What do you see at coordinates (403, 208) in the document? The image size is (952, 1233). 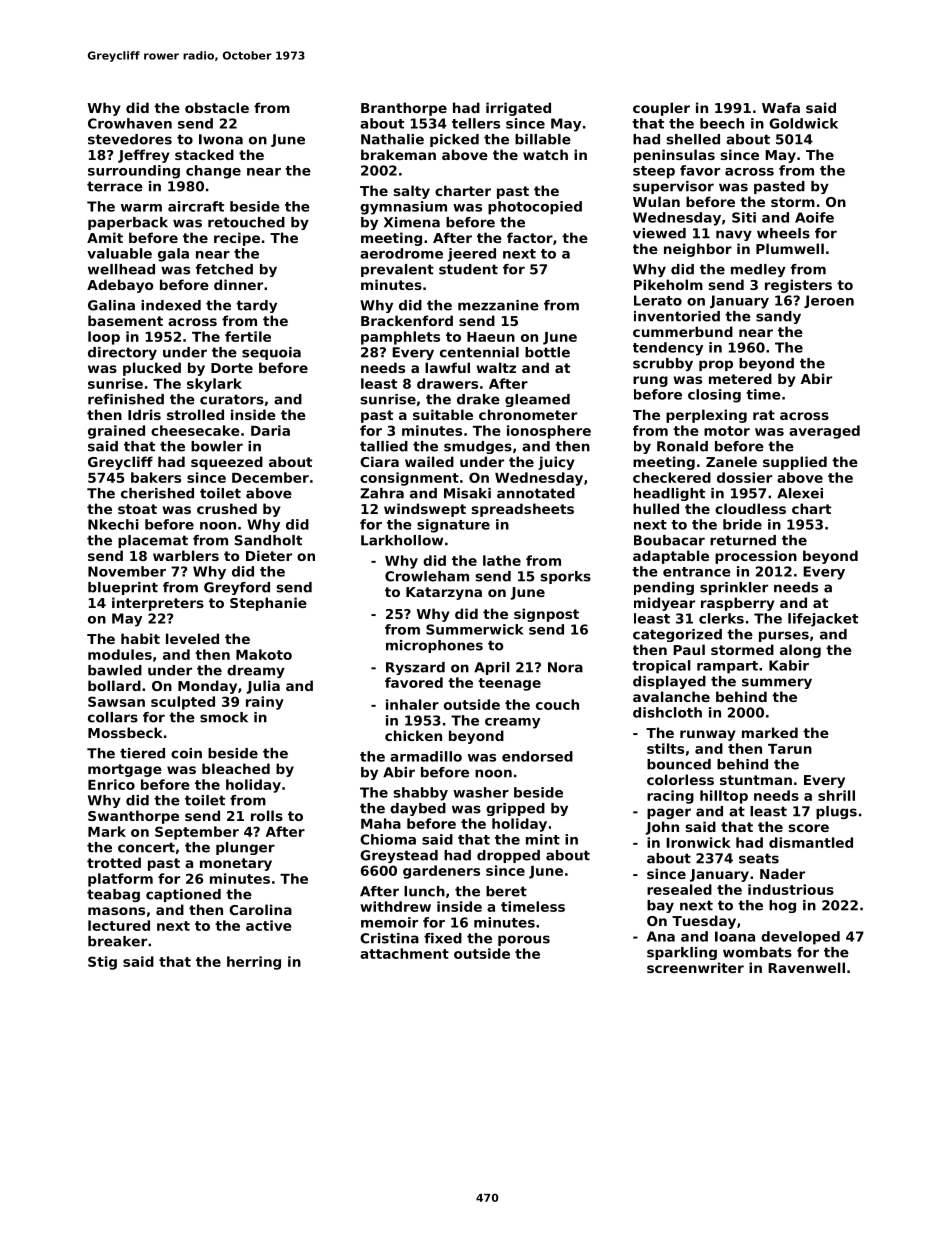 I see `gymnasium` at bounding box center [403, 208].
